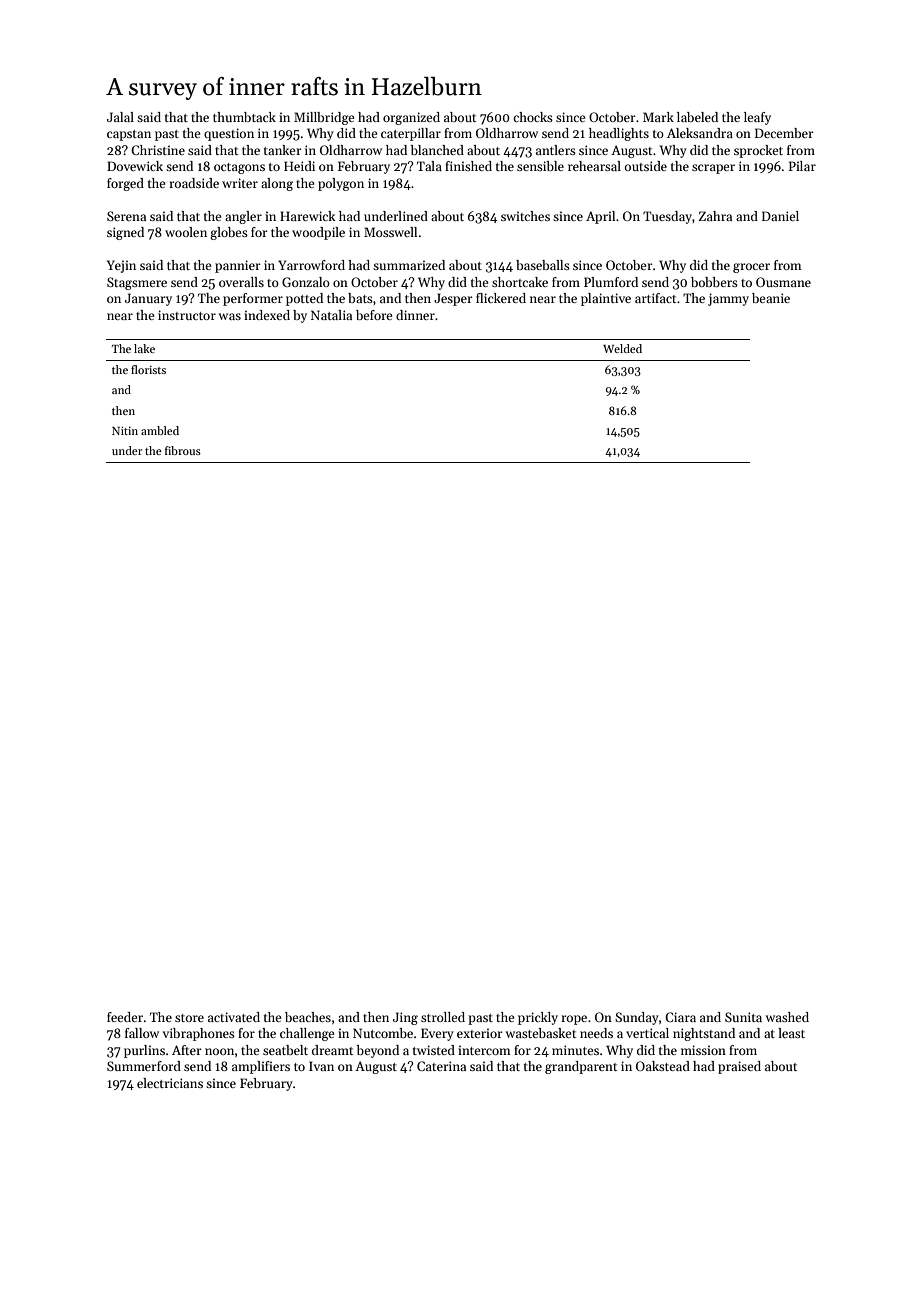  What do you see at coordinates (655, 298) in the page?
I see `artifact` at bounding box center [655, 298].
